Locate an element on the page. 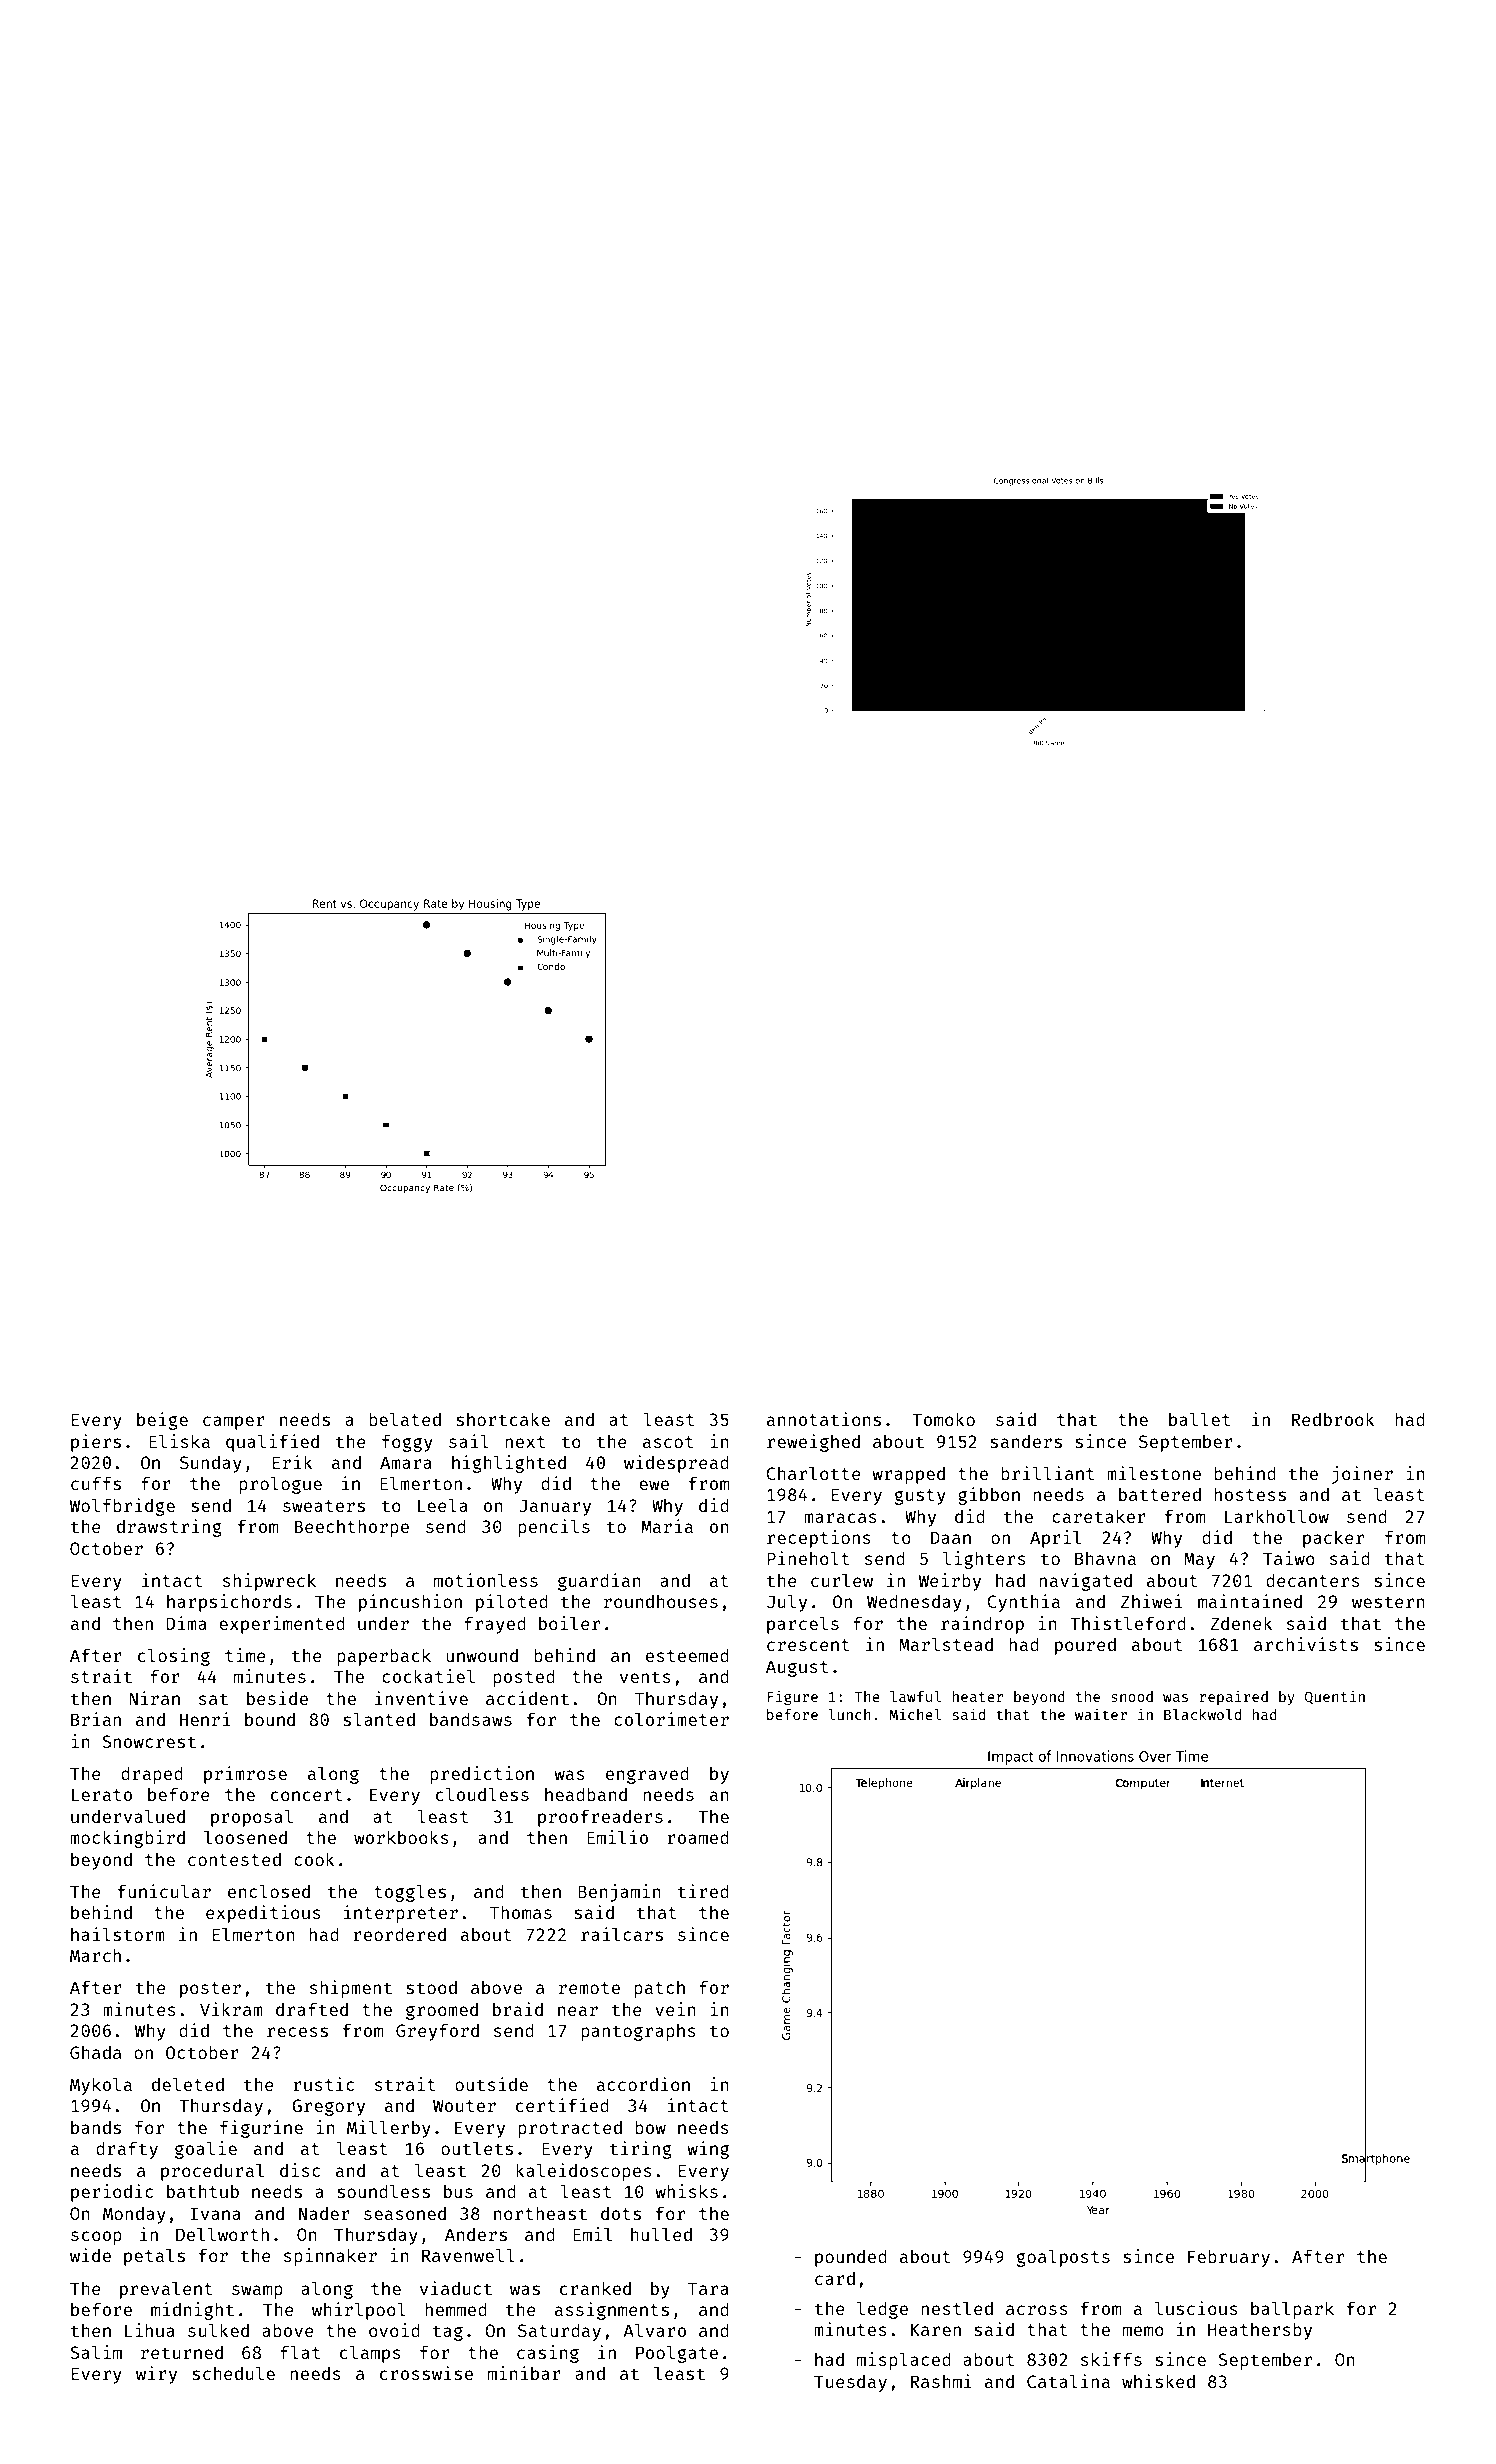 Image resolution: width=1496 pixels, height=2464 pixels. vein is located at coordinates (675, 2009).
